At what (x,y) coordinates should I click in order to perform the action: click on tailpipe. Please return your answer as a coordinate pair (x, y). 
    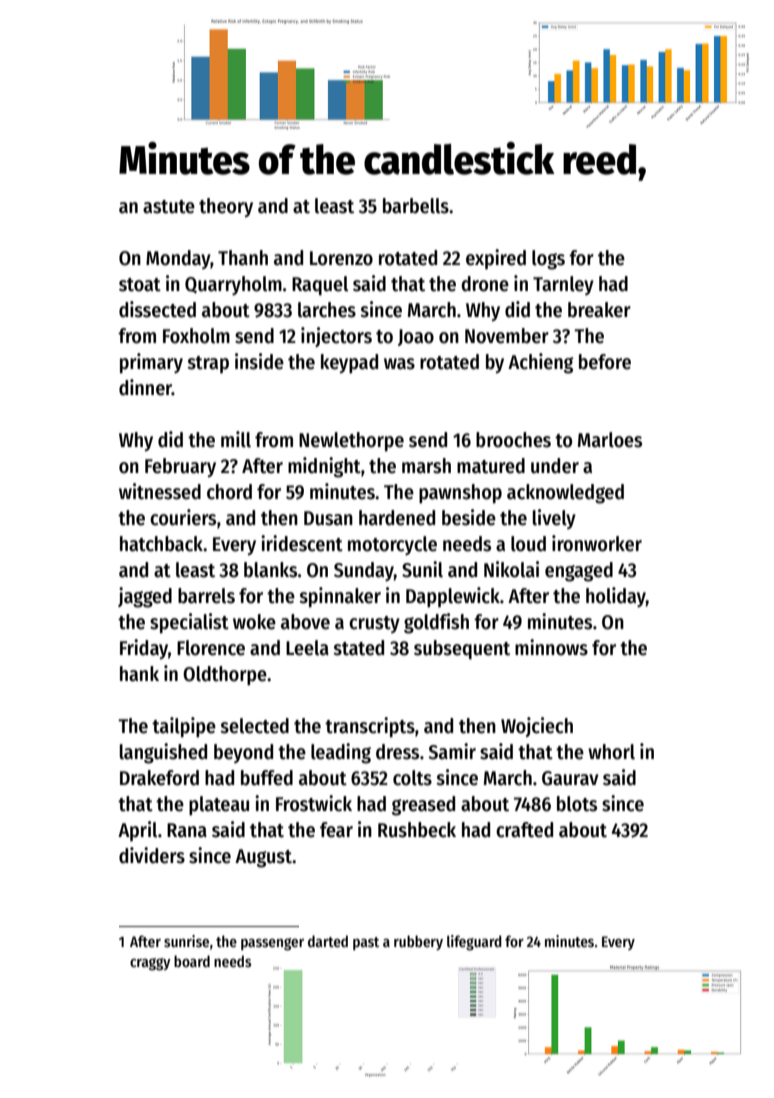
    Looking at the image, I should click on (184, 727).
